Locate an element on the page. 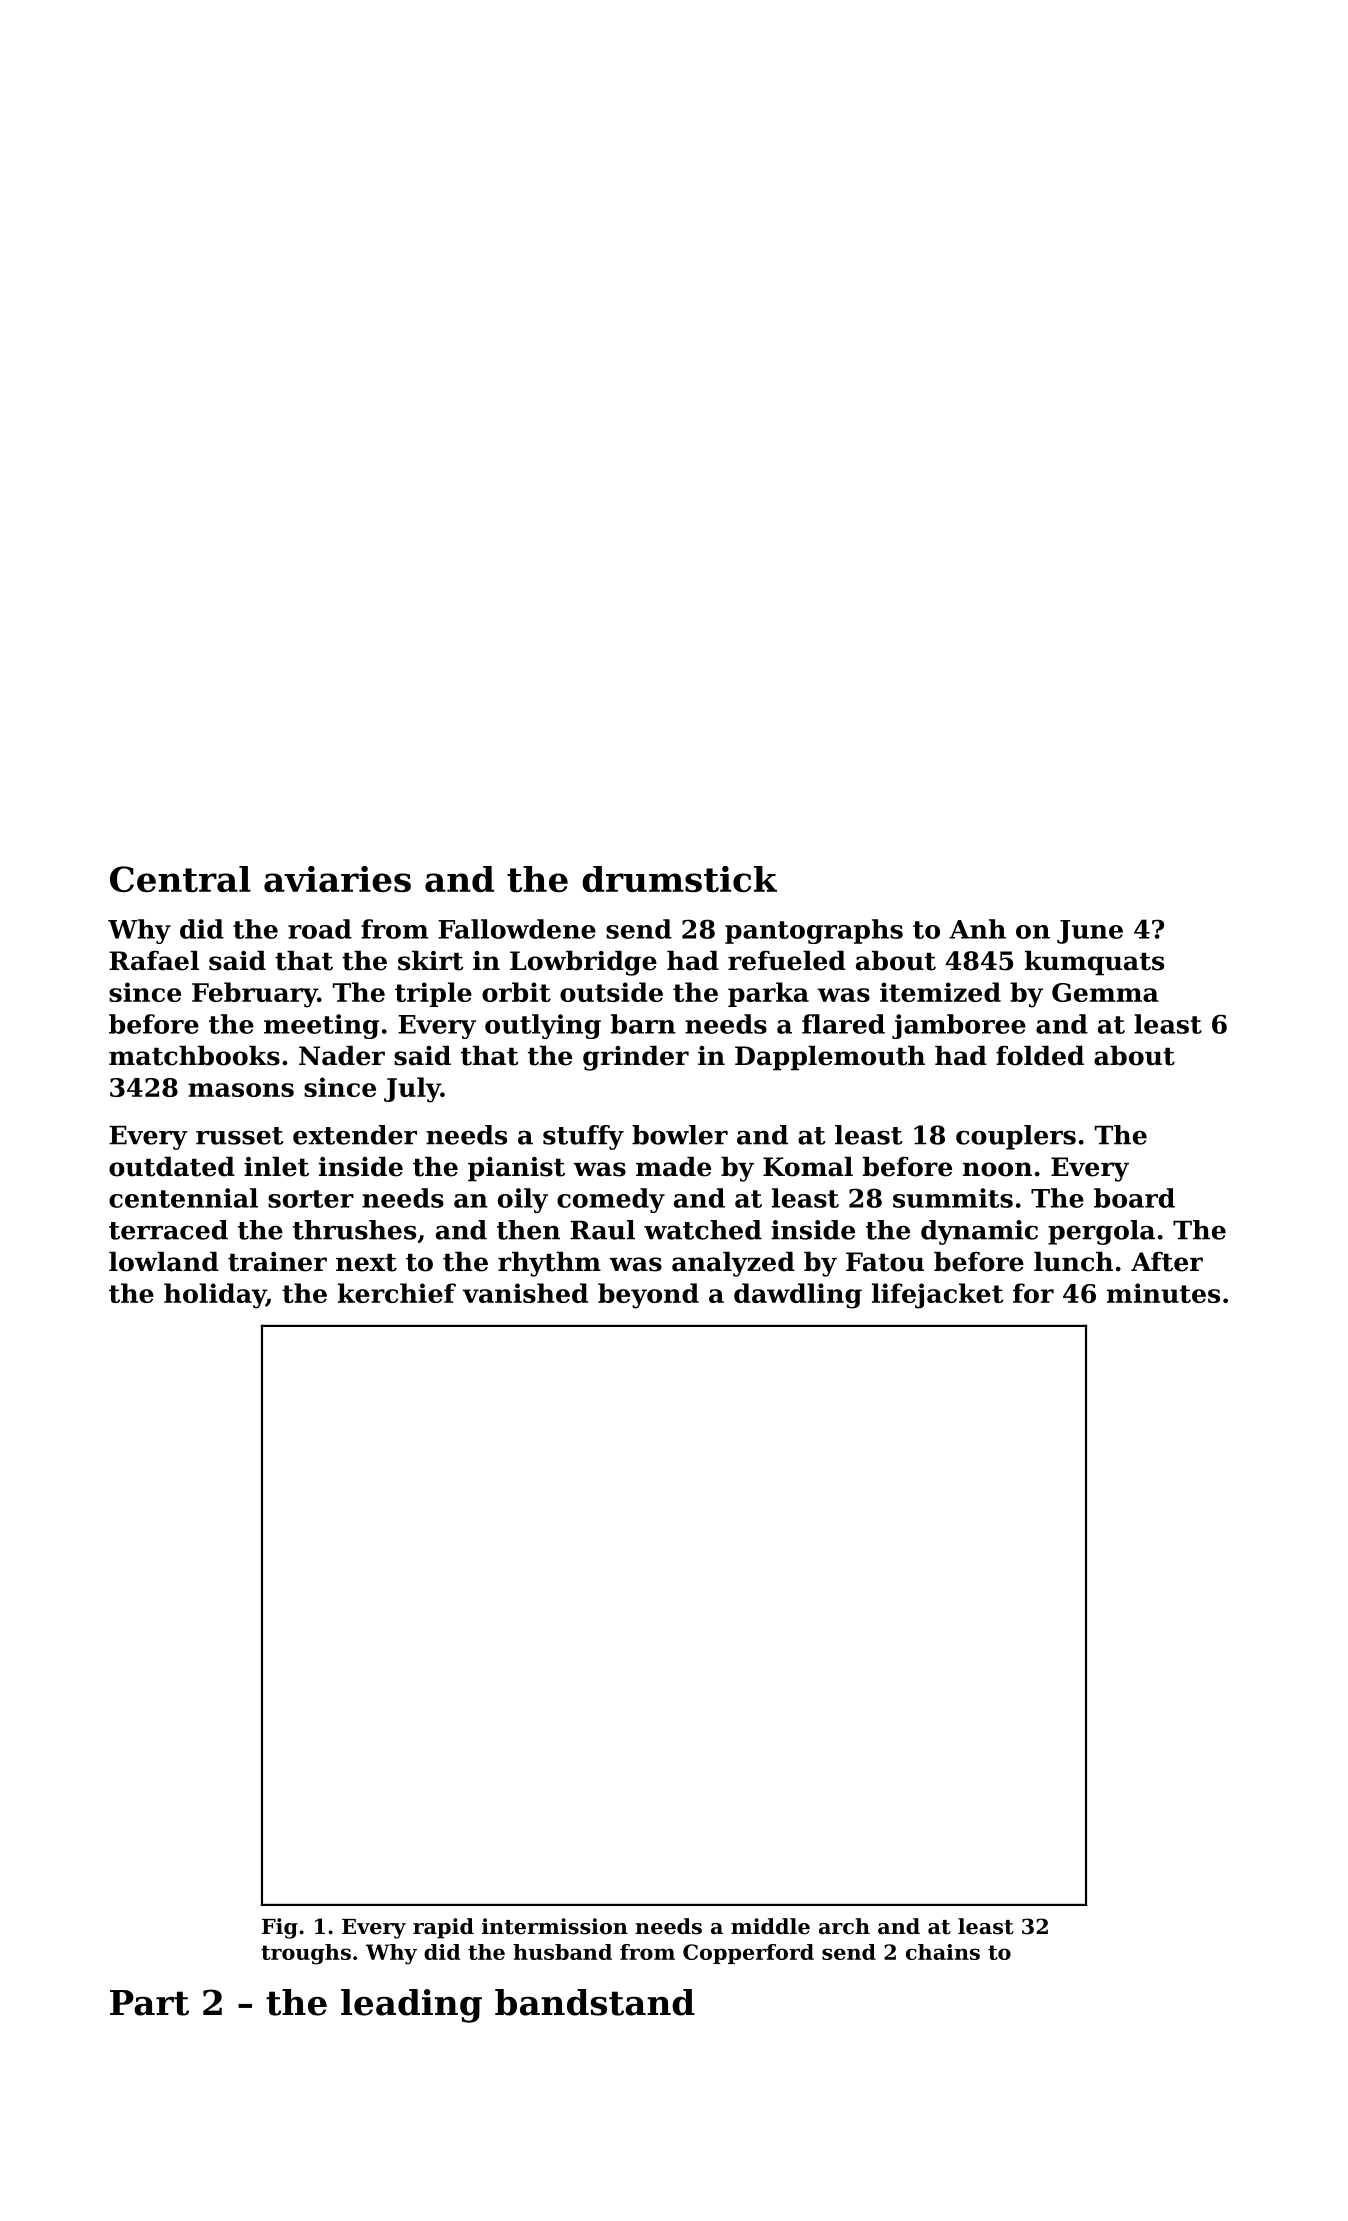 The image size is (1348, 2221). holiday is located at coordinates (215, 1296).
